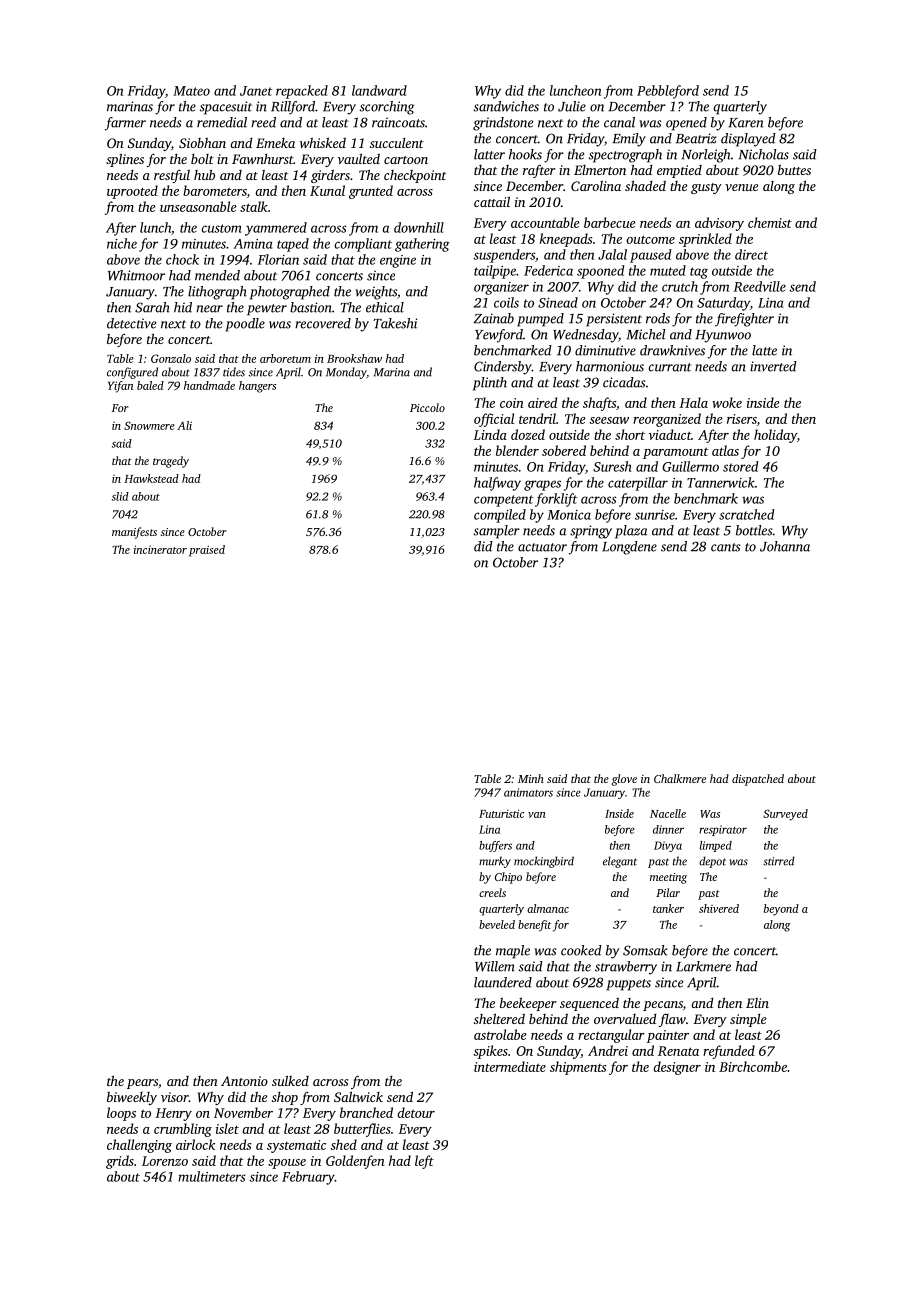 The image size is (924, 1308). What do you see at coordinates (492, 892) in the screenshot?
I see `creels` at bounding box center [492, 892].
